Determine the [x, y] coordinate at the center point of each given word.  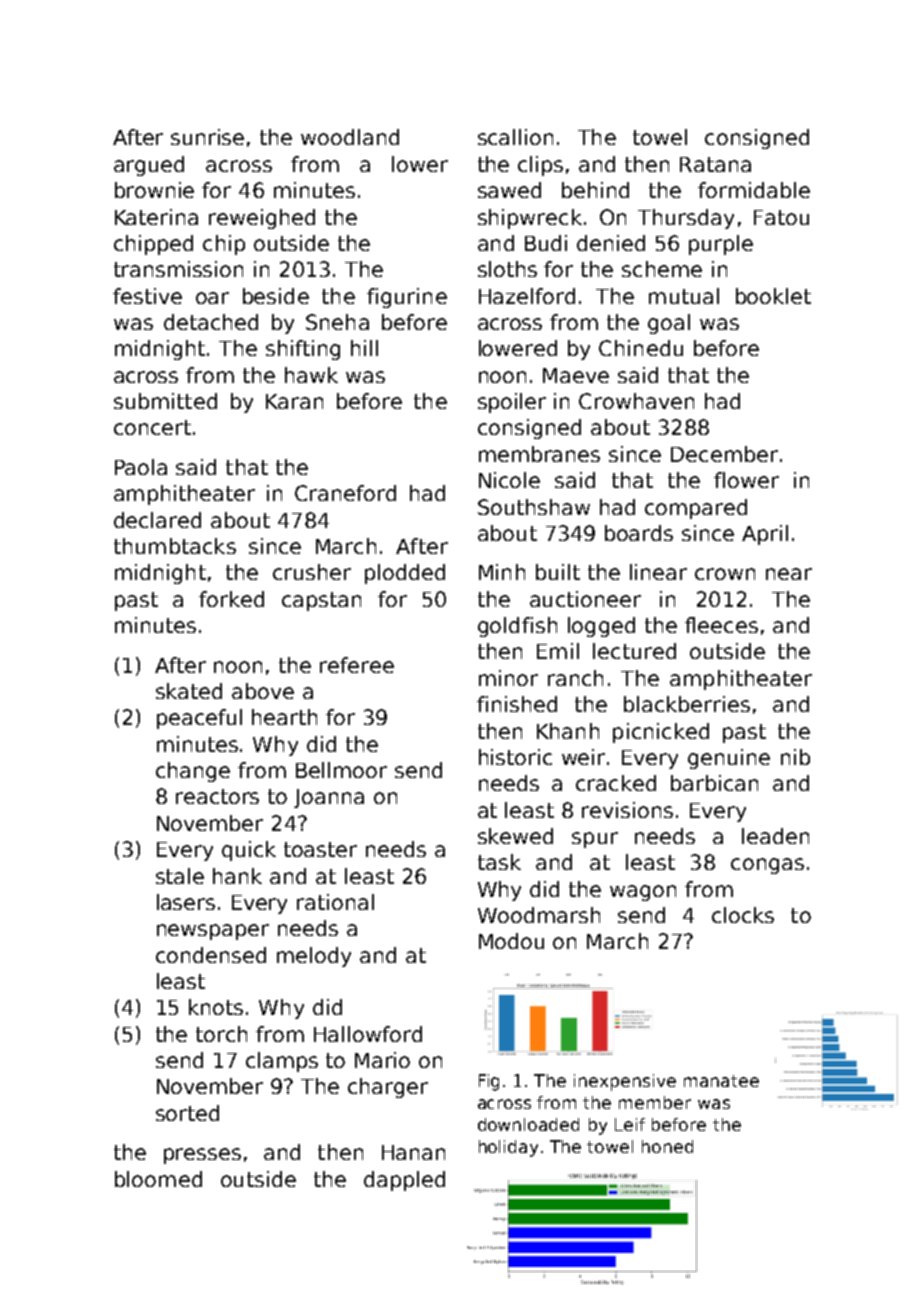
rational [335, 902]
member [655, 1102]
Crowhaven [636, 401]
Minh [502, 572]
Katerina [156, 217]
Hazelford [527, 296]
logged [601, 627]
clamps [282, 1062]
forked [231, 599]
